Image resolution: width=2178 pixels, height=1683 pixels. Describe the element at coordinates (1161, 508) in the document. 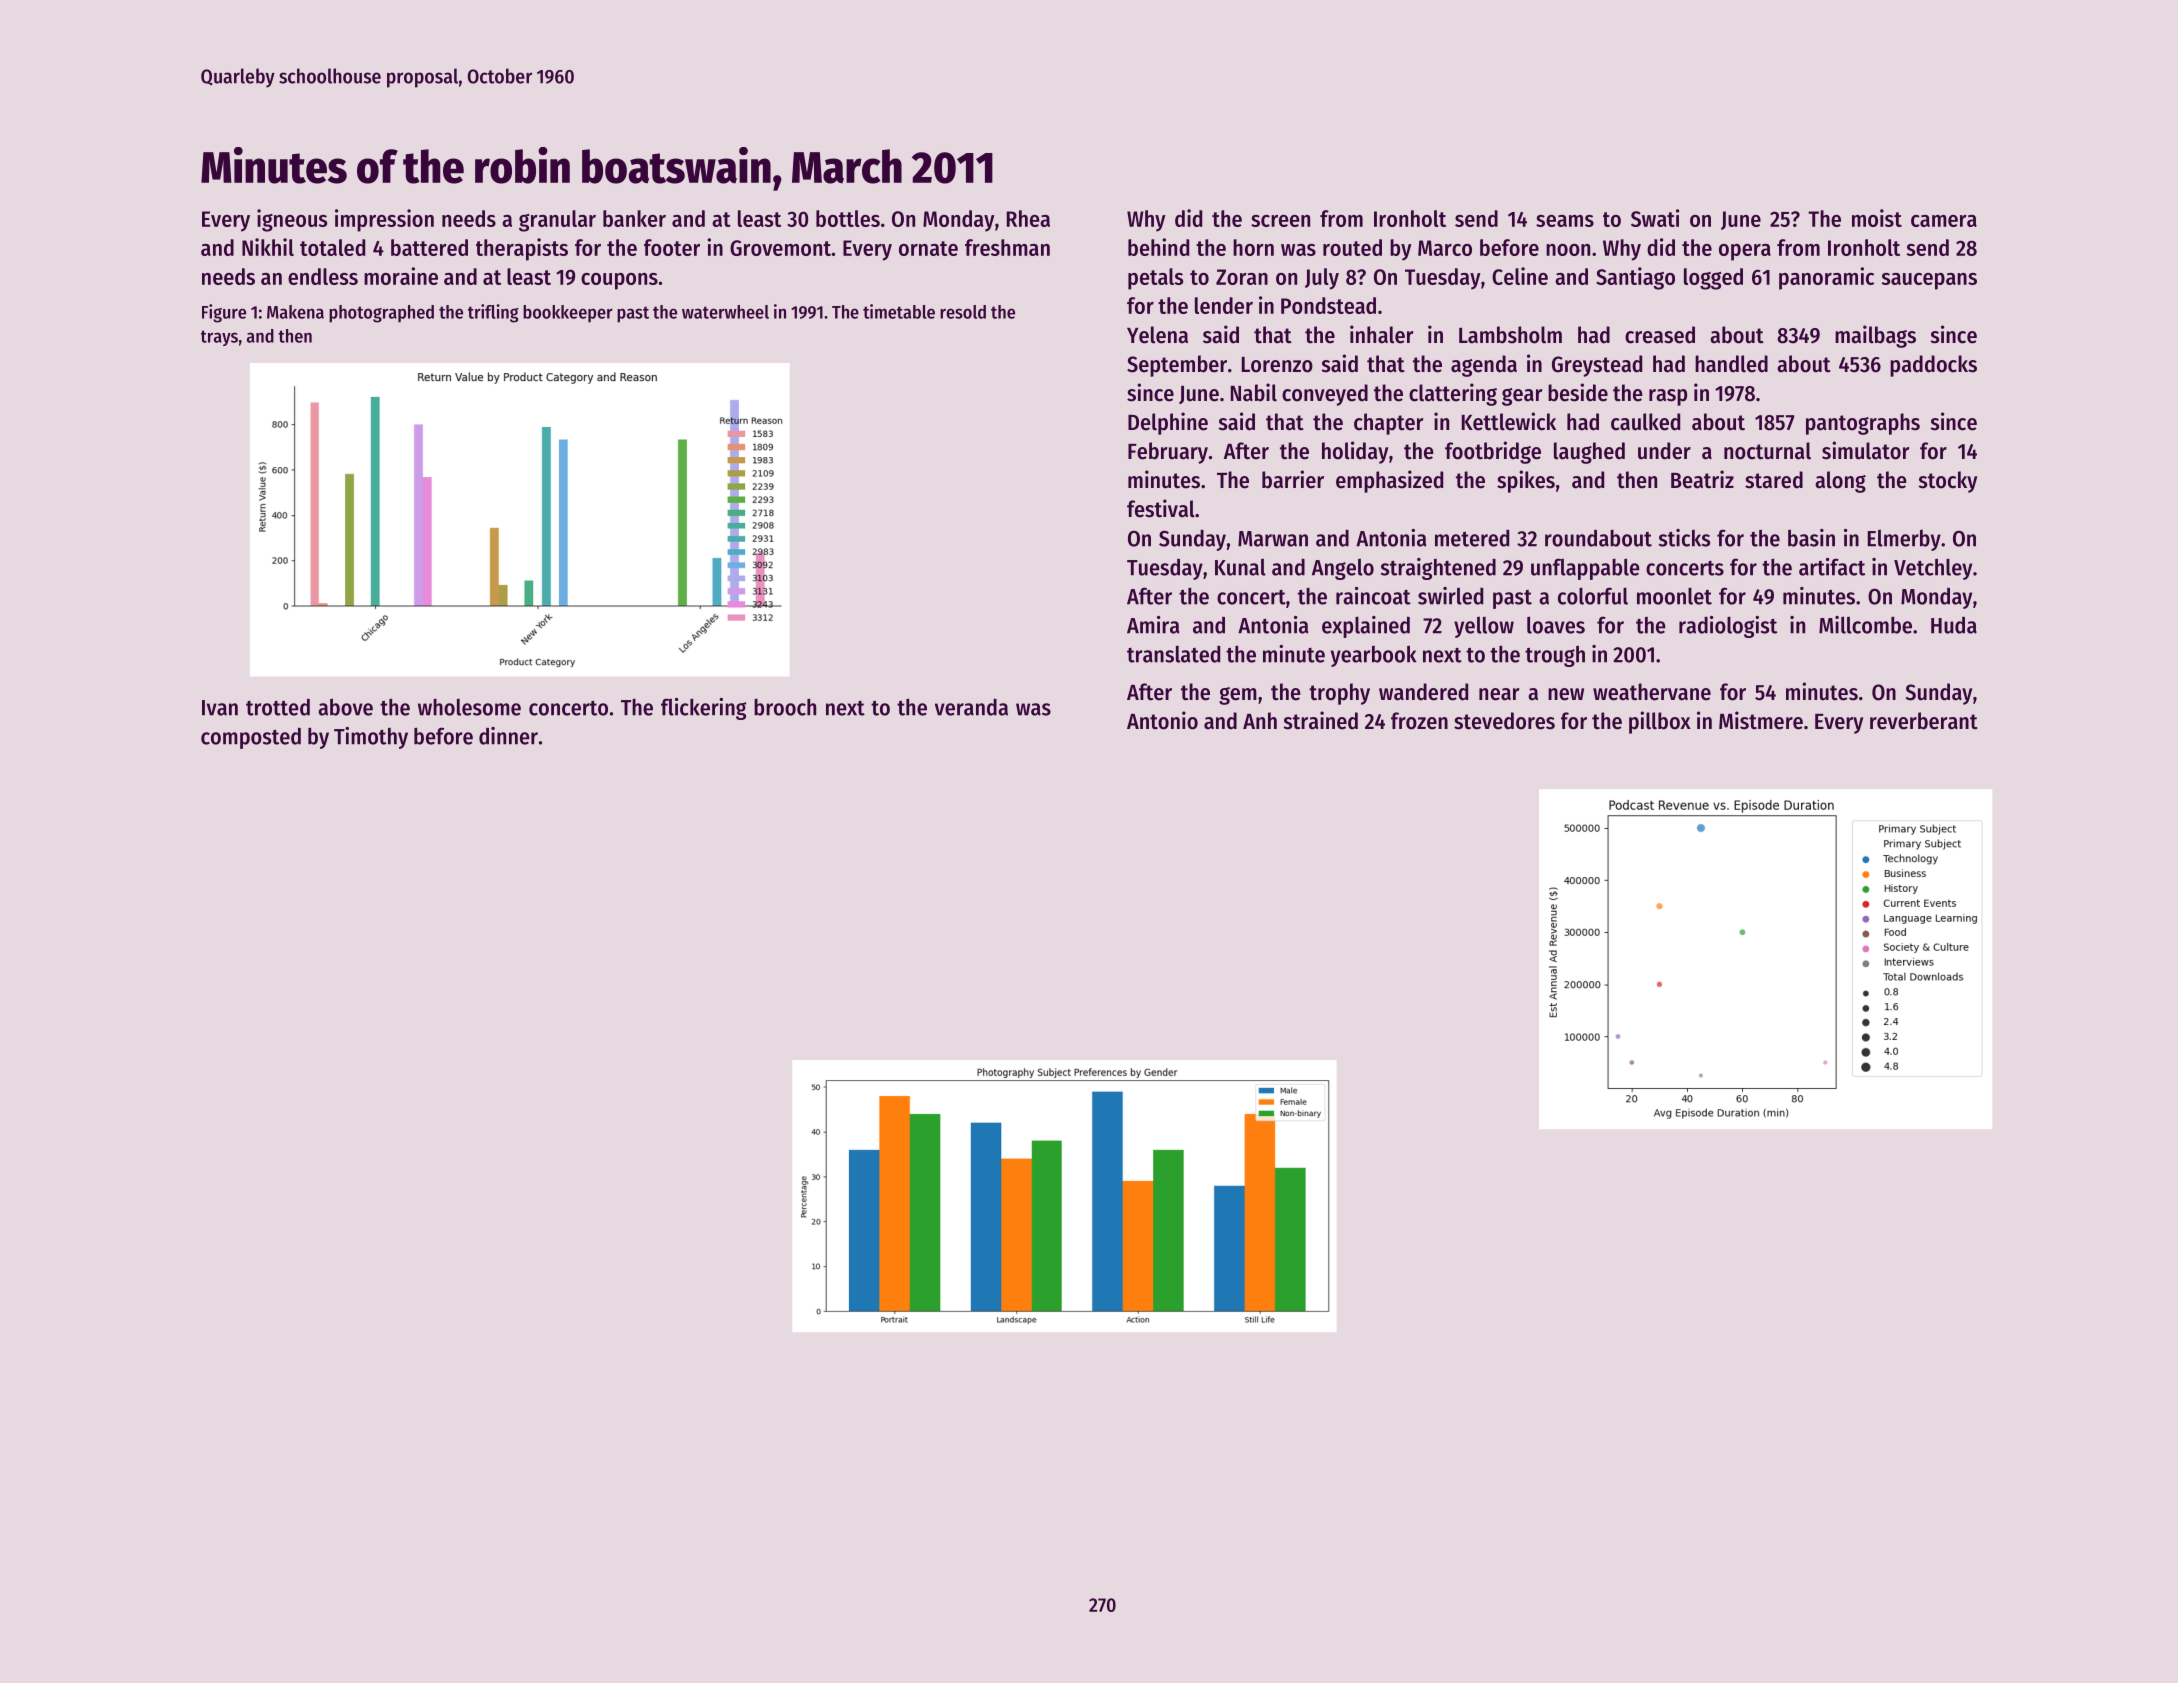

I see `festival` at that location.
